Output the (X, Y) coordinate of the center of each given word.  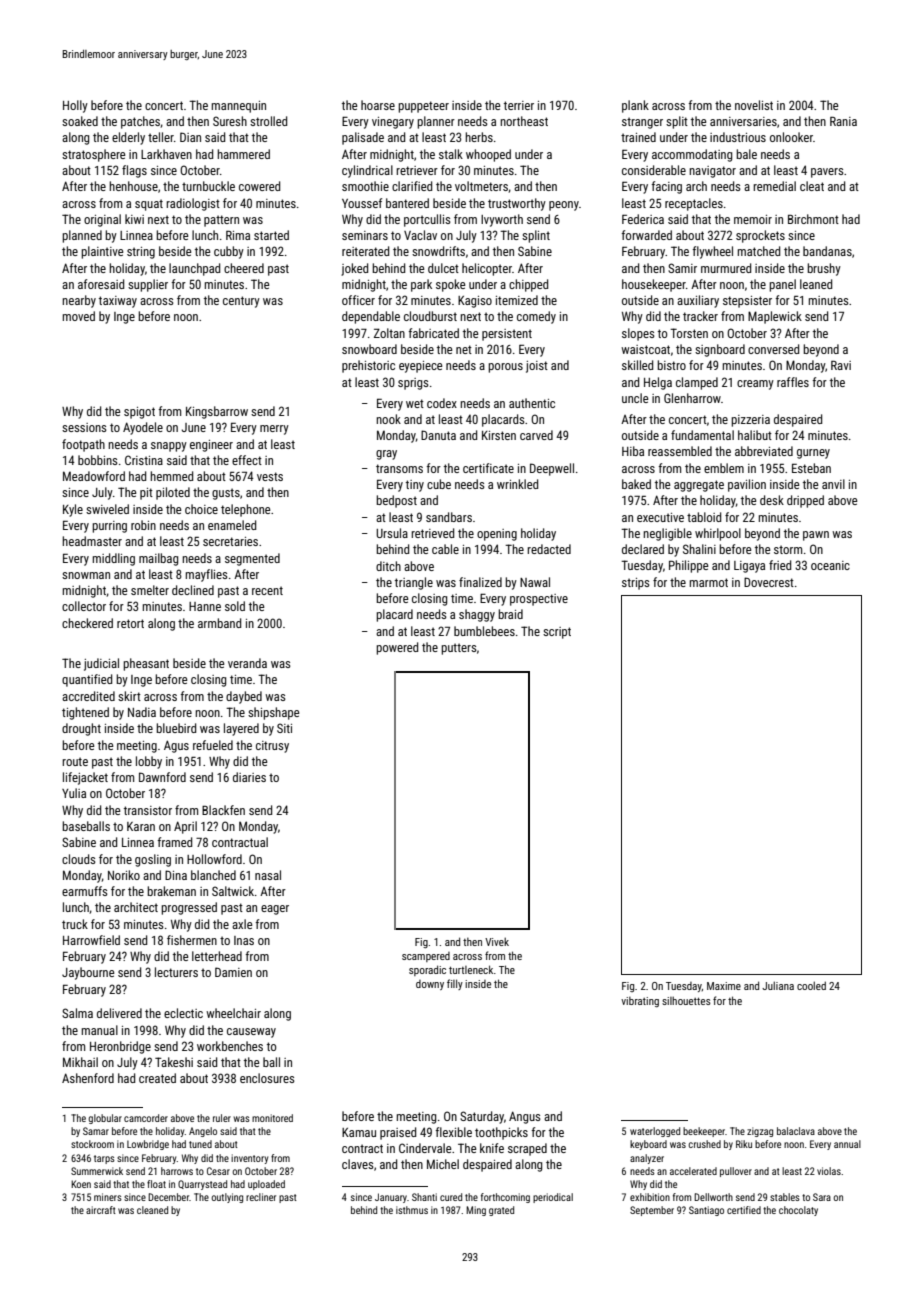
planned (82, 236)
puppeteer (423, 107)
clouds (79, 859)
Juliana (778, 985)
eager (275, 910)
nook (388, 419)
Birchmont (813, 219)
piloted (173, 493)
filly (455, 984)
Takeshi (174, 1062)
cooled (811, 985)
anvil (833, 484)
